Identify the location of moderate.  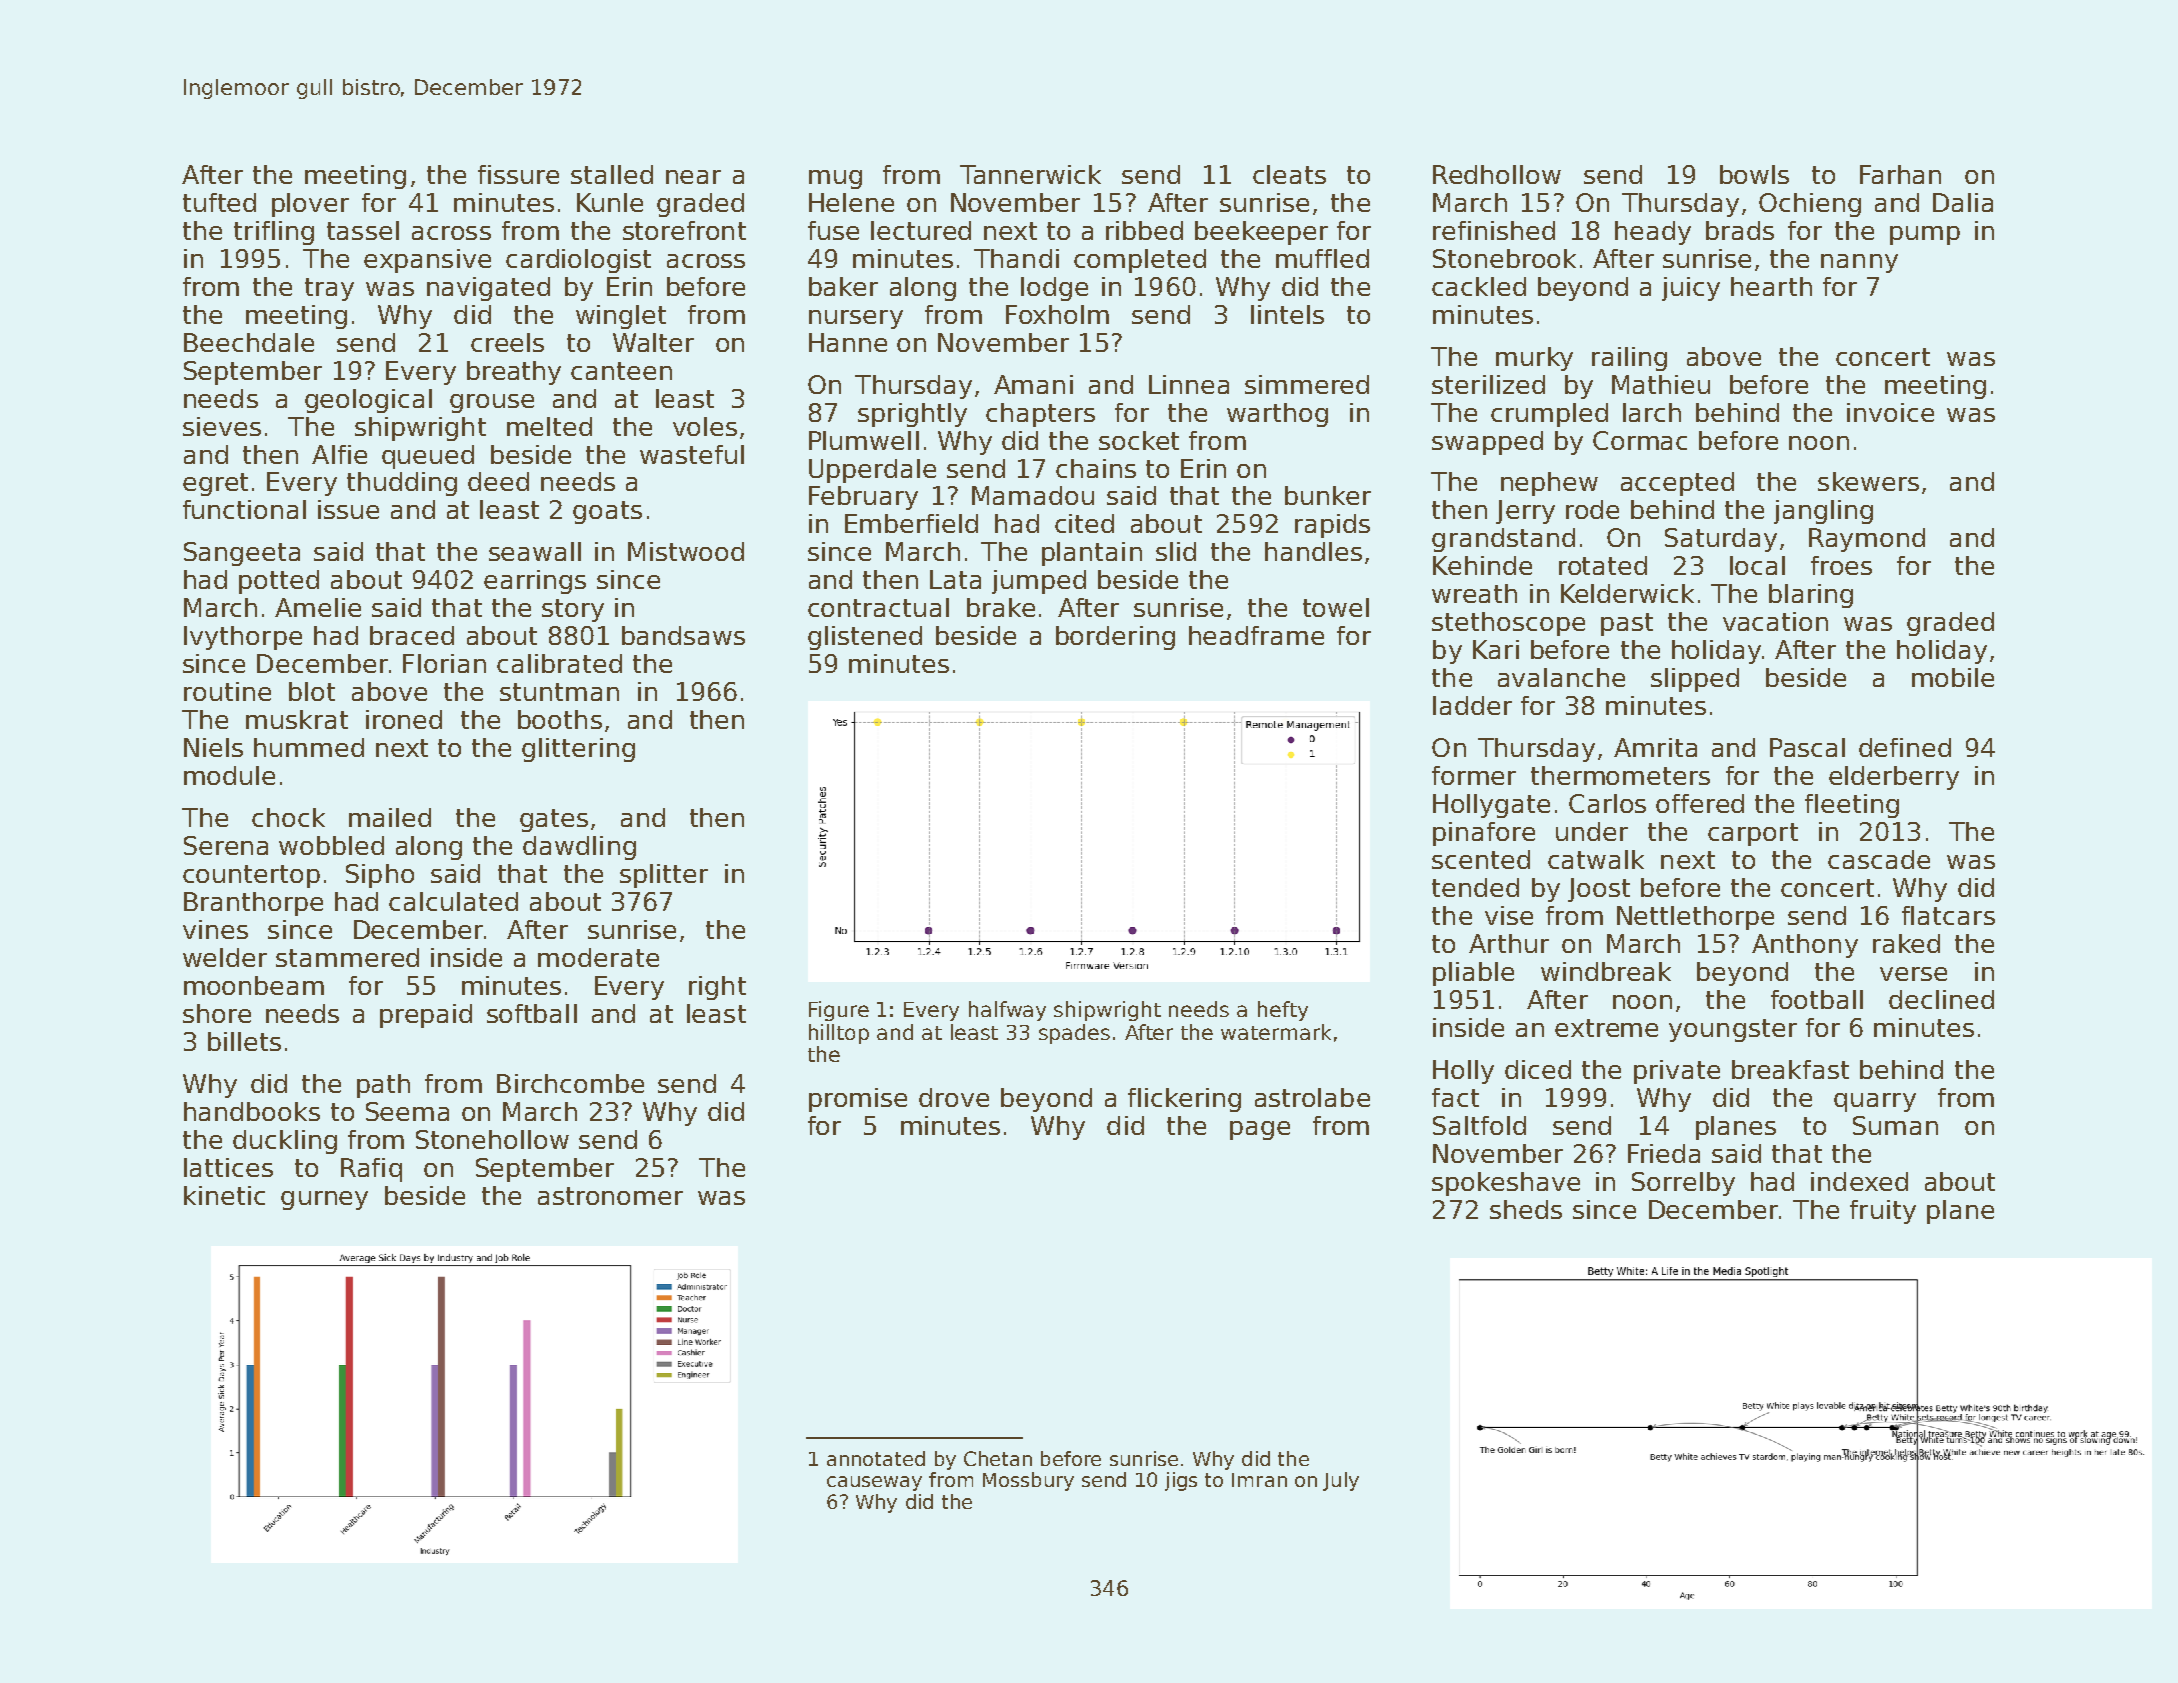
(598, 957).
